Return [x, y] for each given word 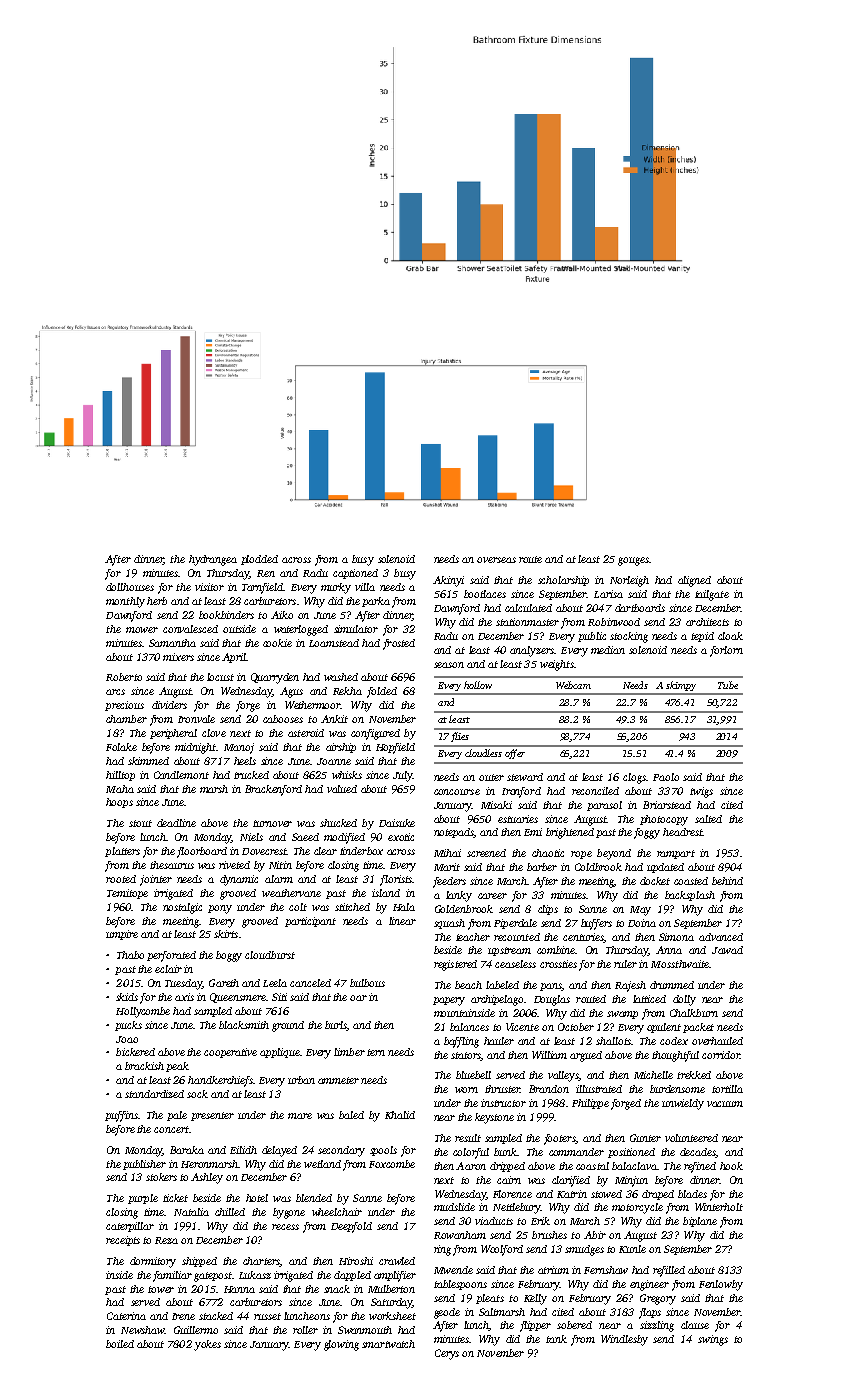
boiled [120, 1344]
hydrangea [213, 560]
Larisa [608, 594]
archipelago [497, 1000]
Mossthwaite [680, 964]
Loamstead [334, 643]
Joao [127, 1039]
